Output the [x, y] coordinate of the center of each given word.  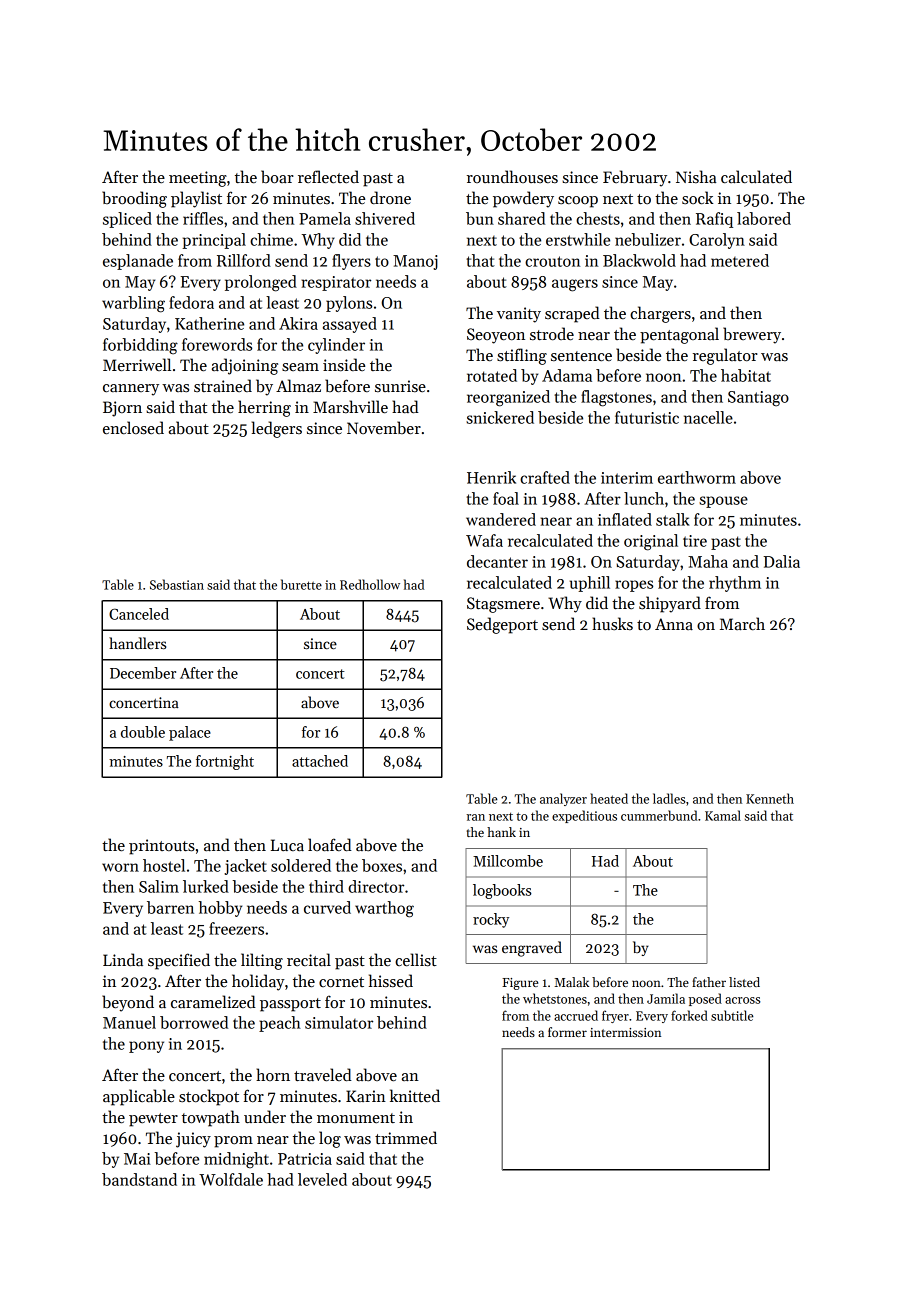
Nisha [696, 176]
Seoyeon [496, 336]
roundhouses [512, 176]
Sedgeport [502, 625]
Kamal [723, 815]
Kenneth [770, 798]
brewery [752, 335]
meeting [198, 179]
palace [190, 733]
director [376, 886]
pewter [153, 1120]
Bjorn [122, 409]
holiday [258, 982]
